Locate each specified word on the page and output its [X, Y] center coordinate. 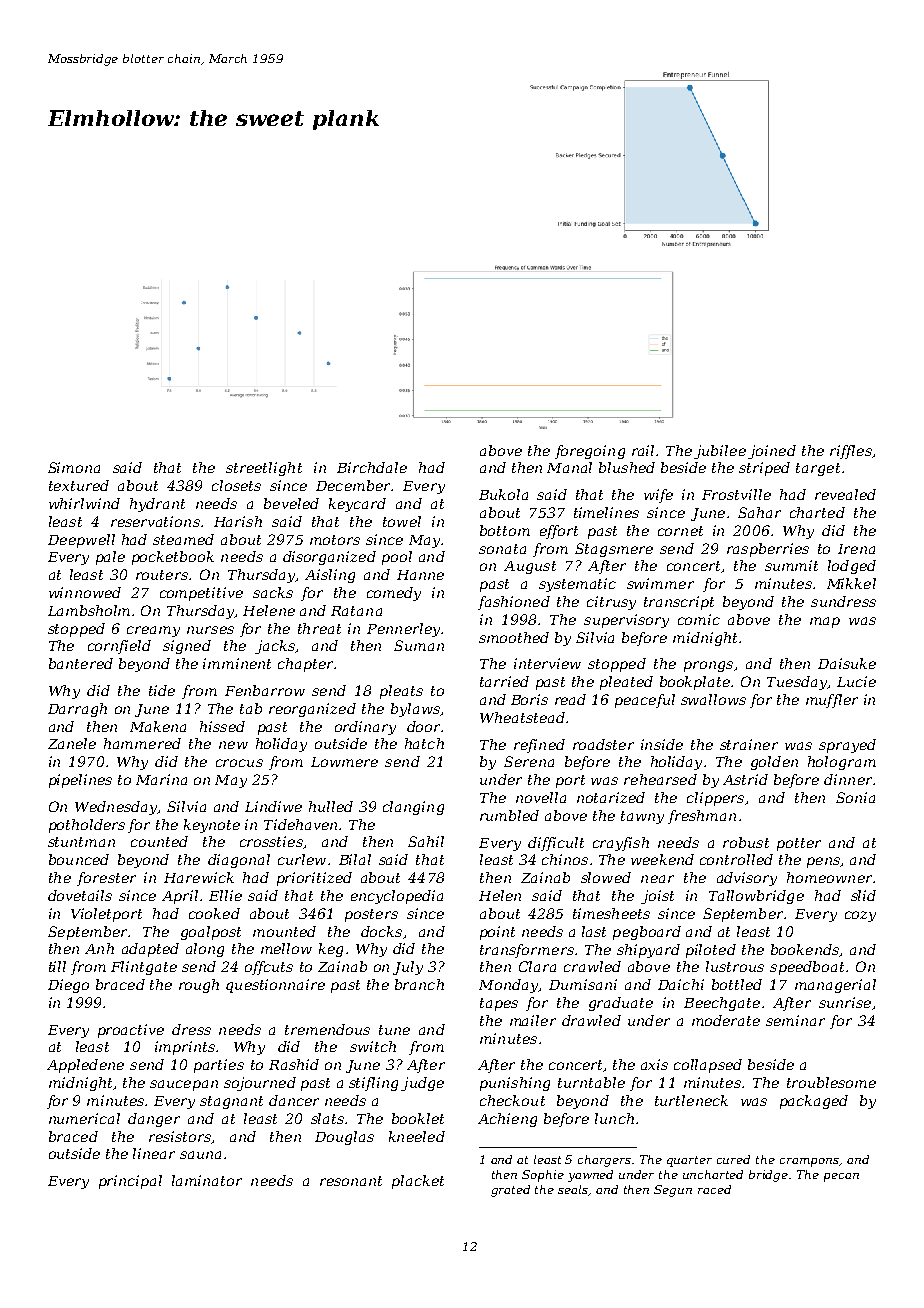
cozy [860, 916]
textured [79, 485]
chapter [305, 665]
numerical [84, 1118]
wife [658, 496]
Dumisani [583, 984]
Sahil [426, 841]
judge [422, 1084]
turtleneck [691, 1100]
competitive [201, 594]
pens [823, 862]
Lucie [856, 681]
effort [559, 532]
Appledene [85, 1066]
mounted [284, 931]
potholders [87, 826]
